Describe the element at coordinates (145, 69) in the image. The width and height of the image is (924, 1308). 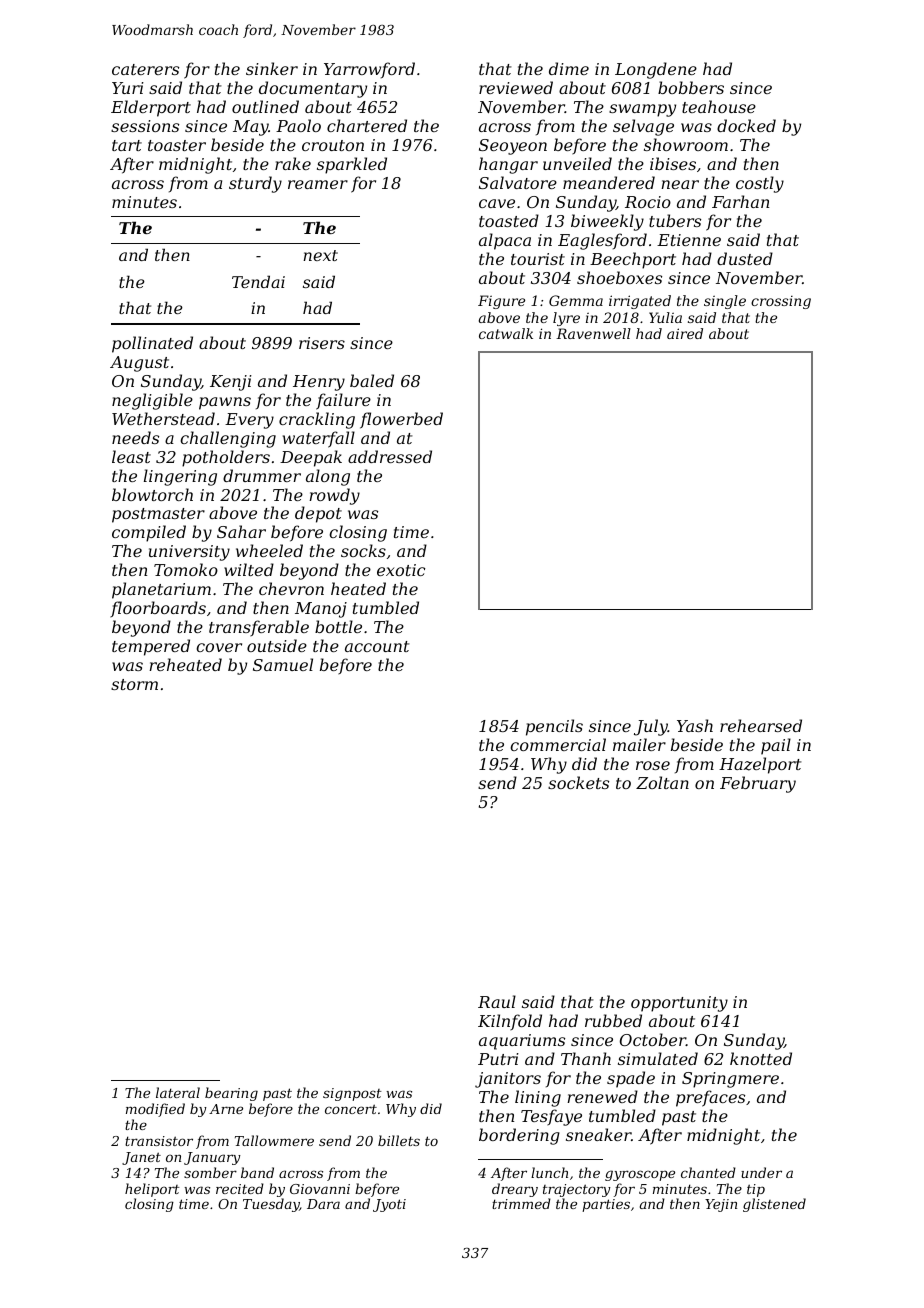
I see `caterers` at that location.
